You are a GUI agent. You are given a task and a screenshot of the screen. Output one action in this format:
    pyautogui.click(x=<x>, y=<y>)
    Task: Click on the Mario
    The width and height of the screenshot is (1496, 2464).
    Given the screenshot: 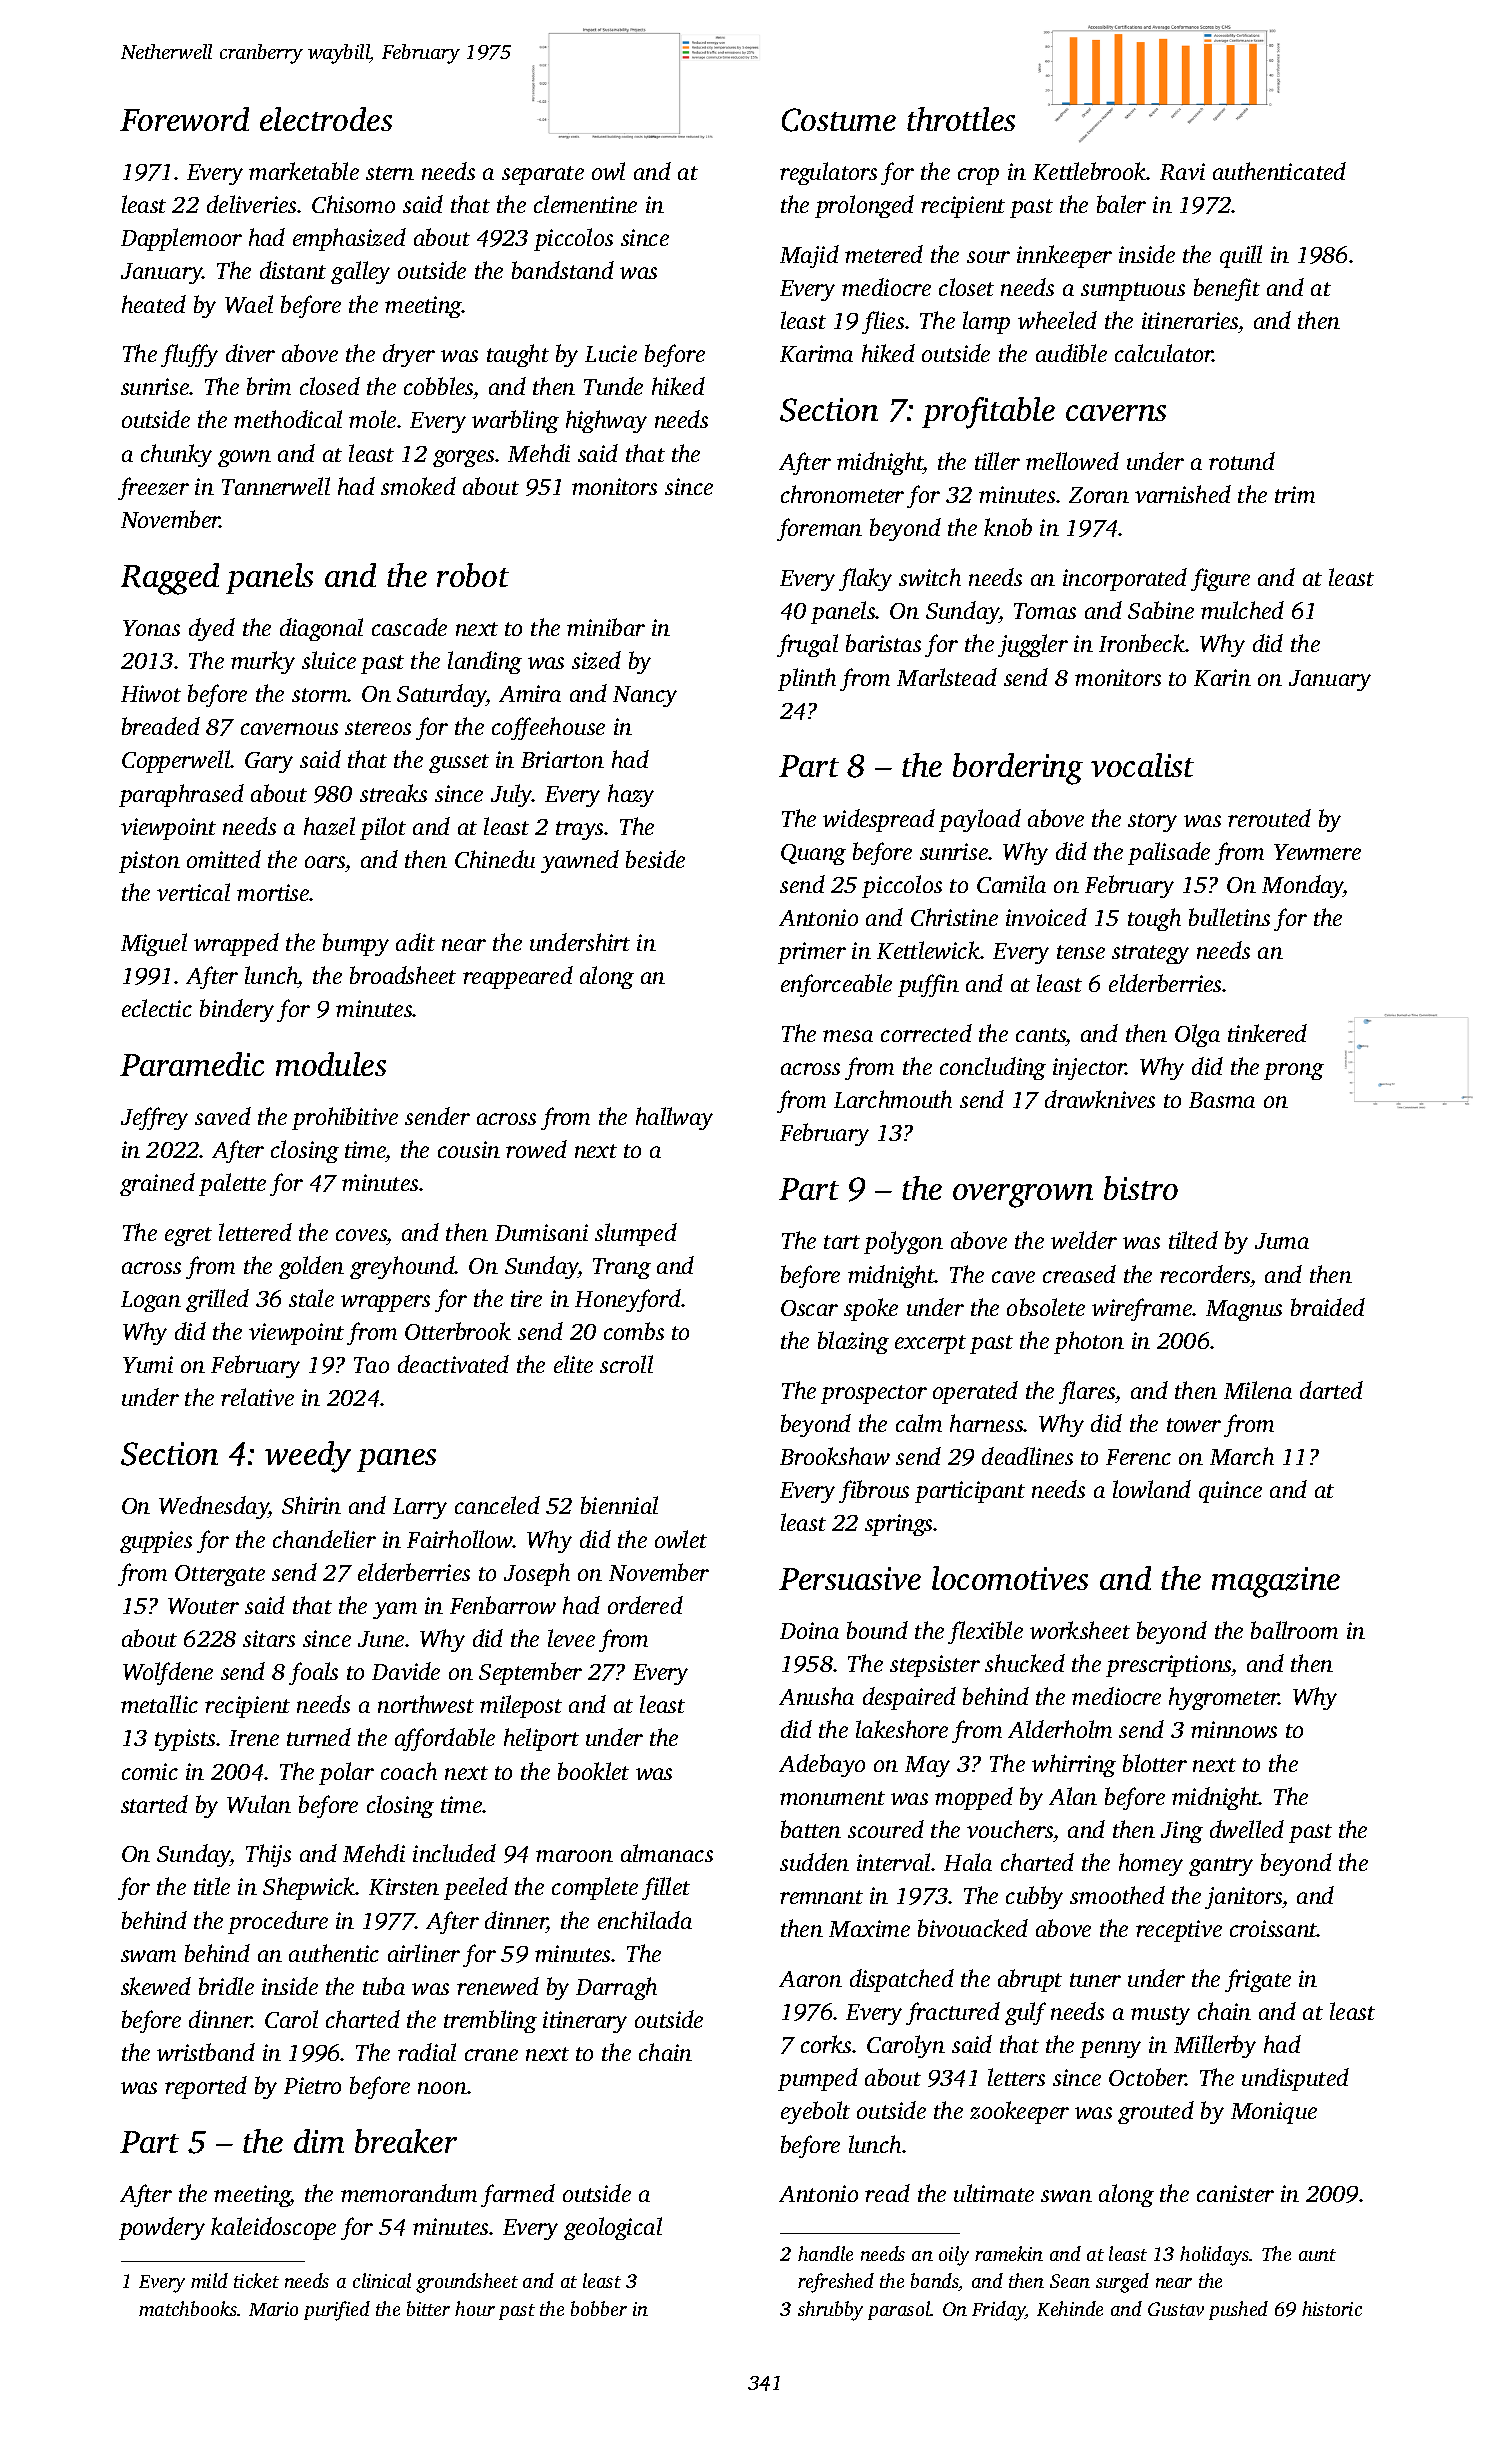 What is the action you would take?
    pyautogui.click(x=273, y=2309)
